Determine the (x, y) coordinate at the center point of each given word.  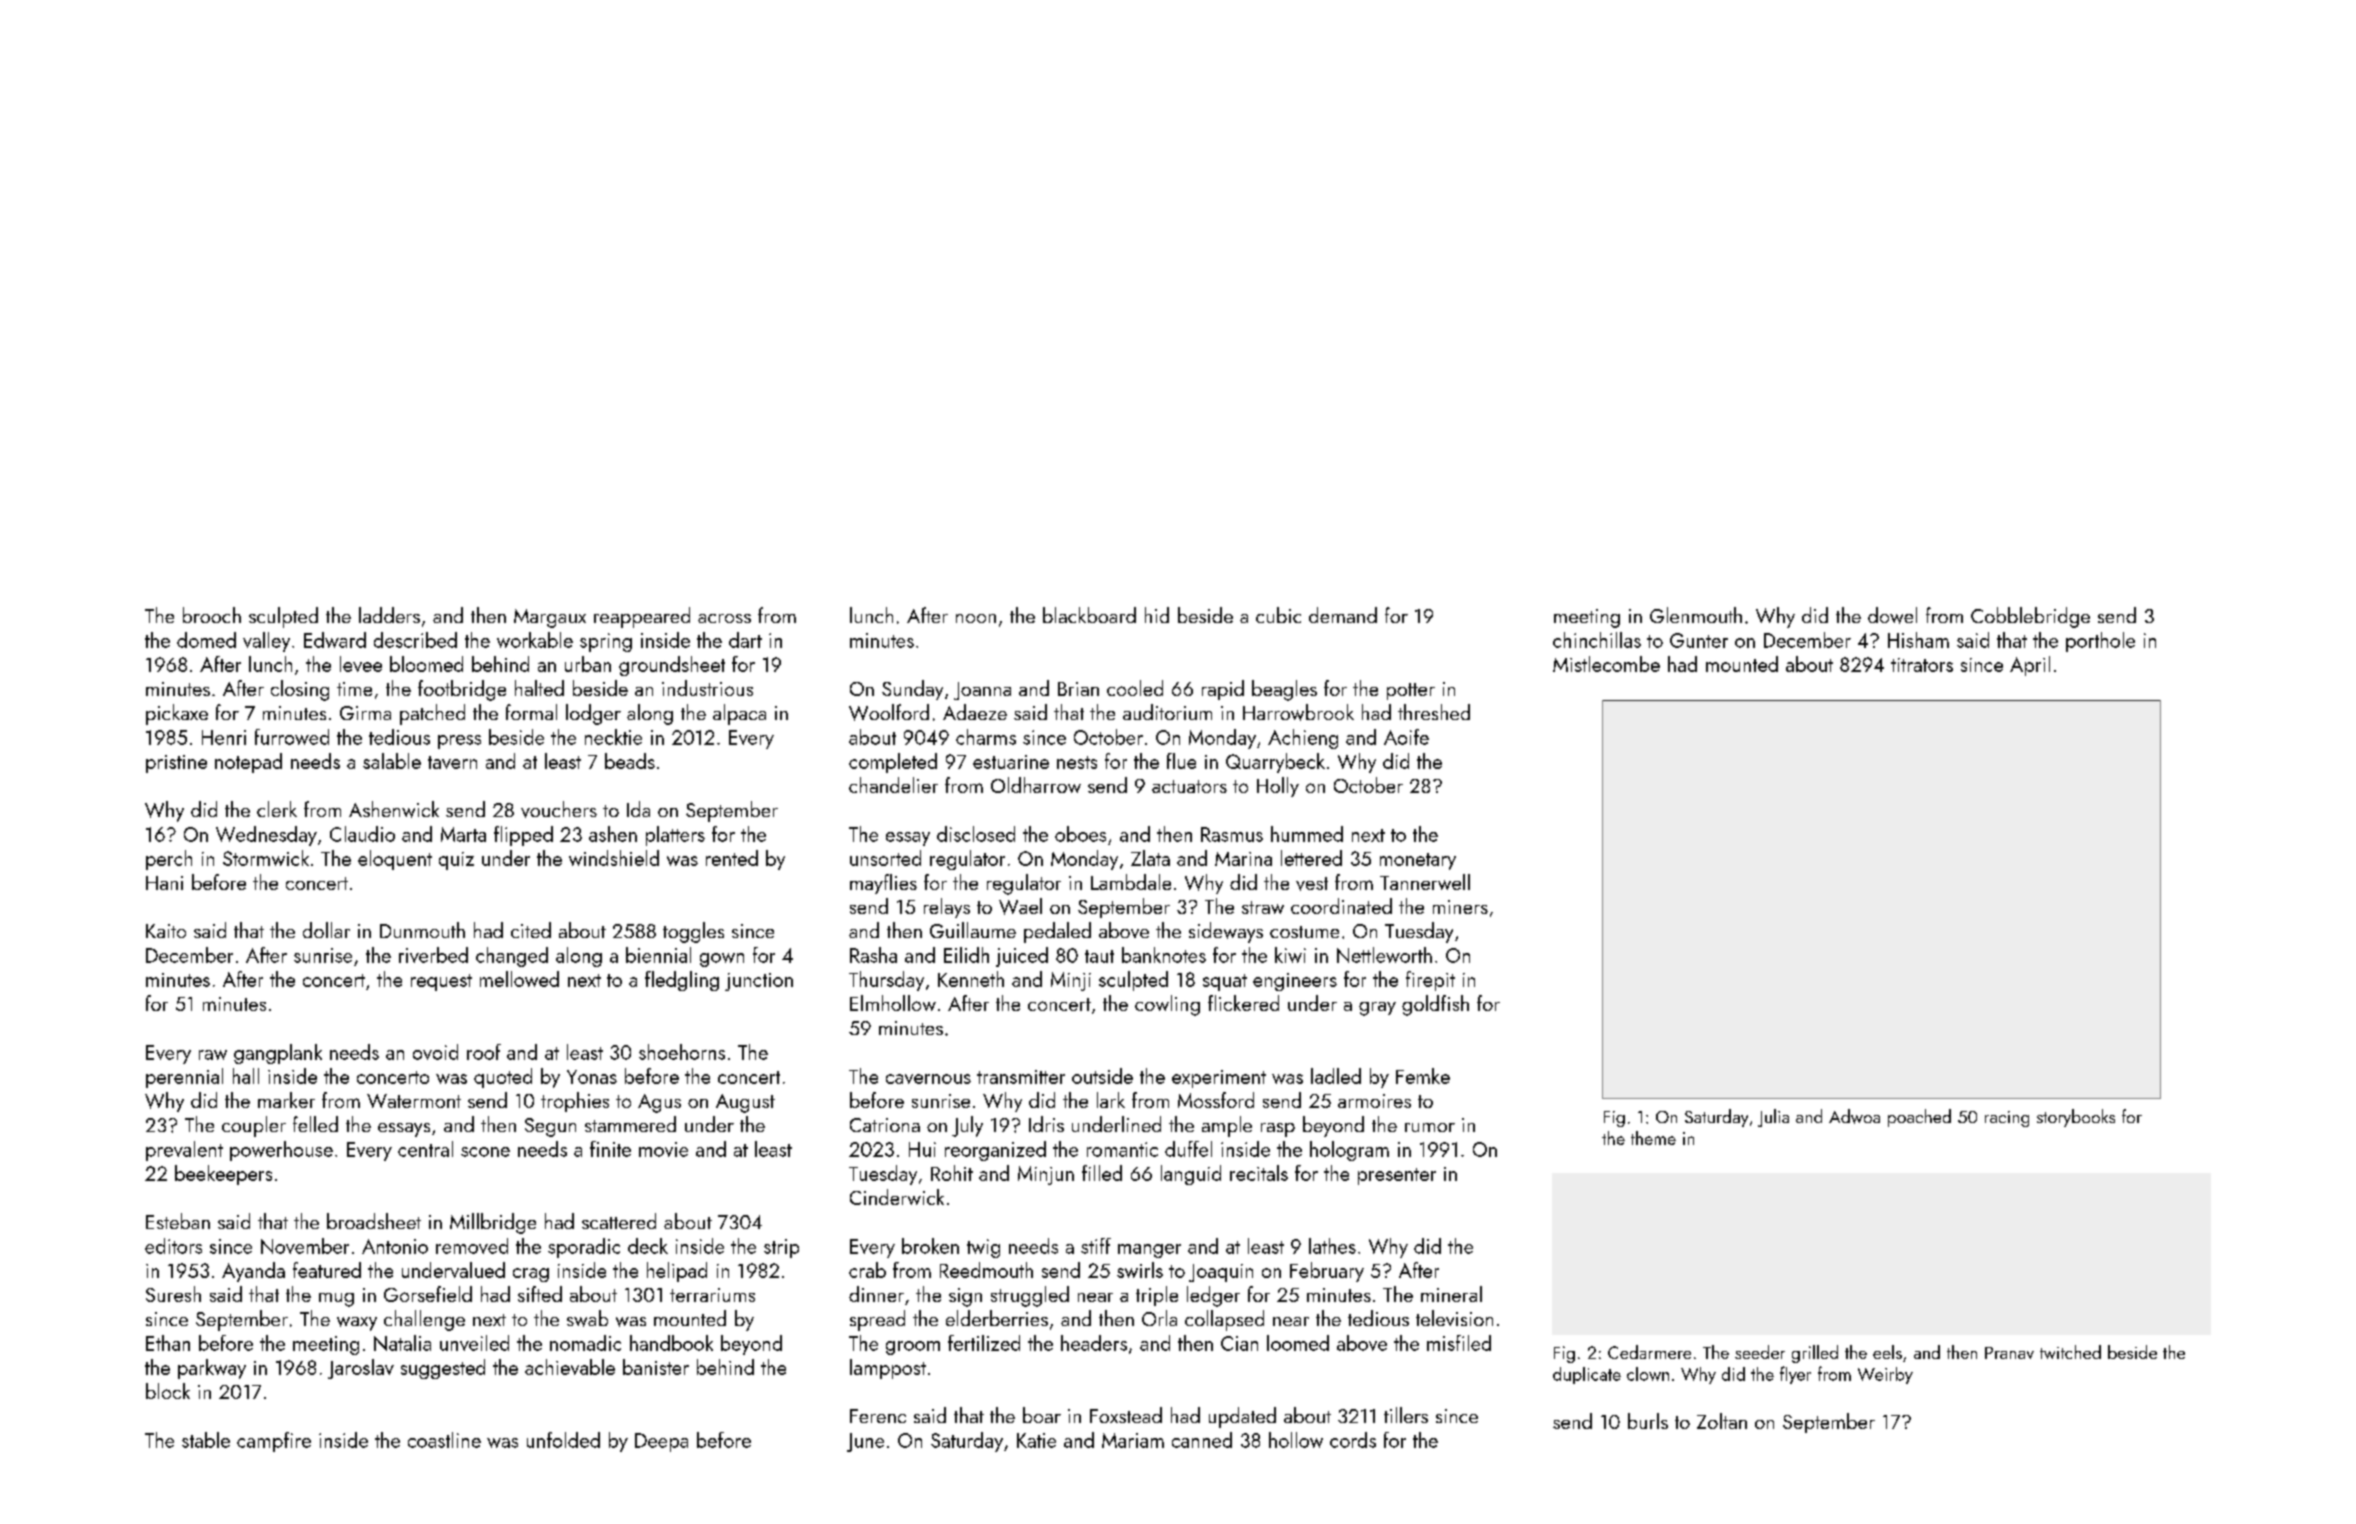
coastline (444, 1440)
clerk (277, 809)
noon (976, 618)
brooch (212, 615)
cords (1353, 1440)
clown (1648, 1374)
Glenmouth (1696, 615)
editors (173, 1246)
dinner (876, 1294)
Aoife (1406, 737)
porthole (2100, 642)
